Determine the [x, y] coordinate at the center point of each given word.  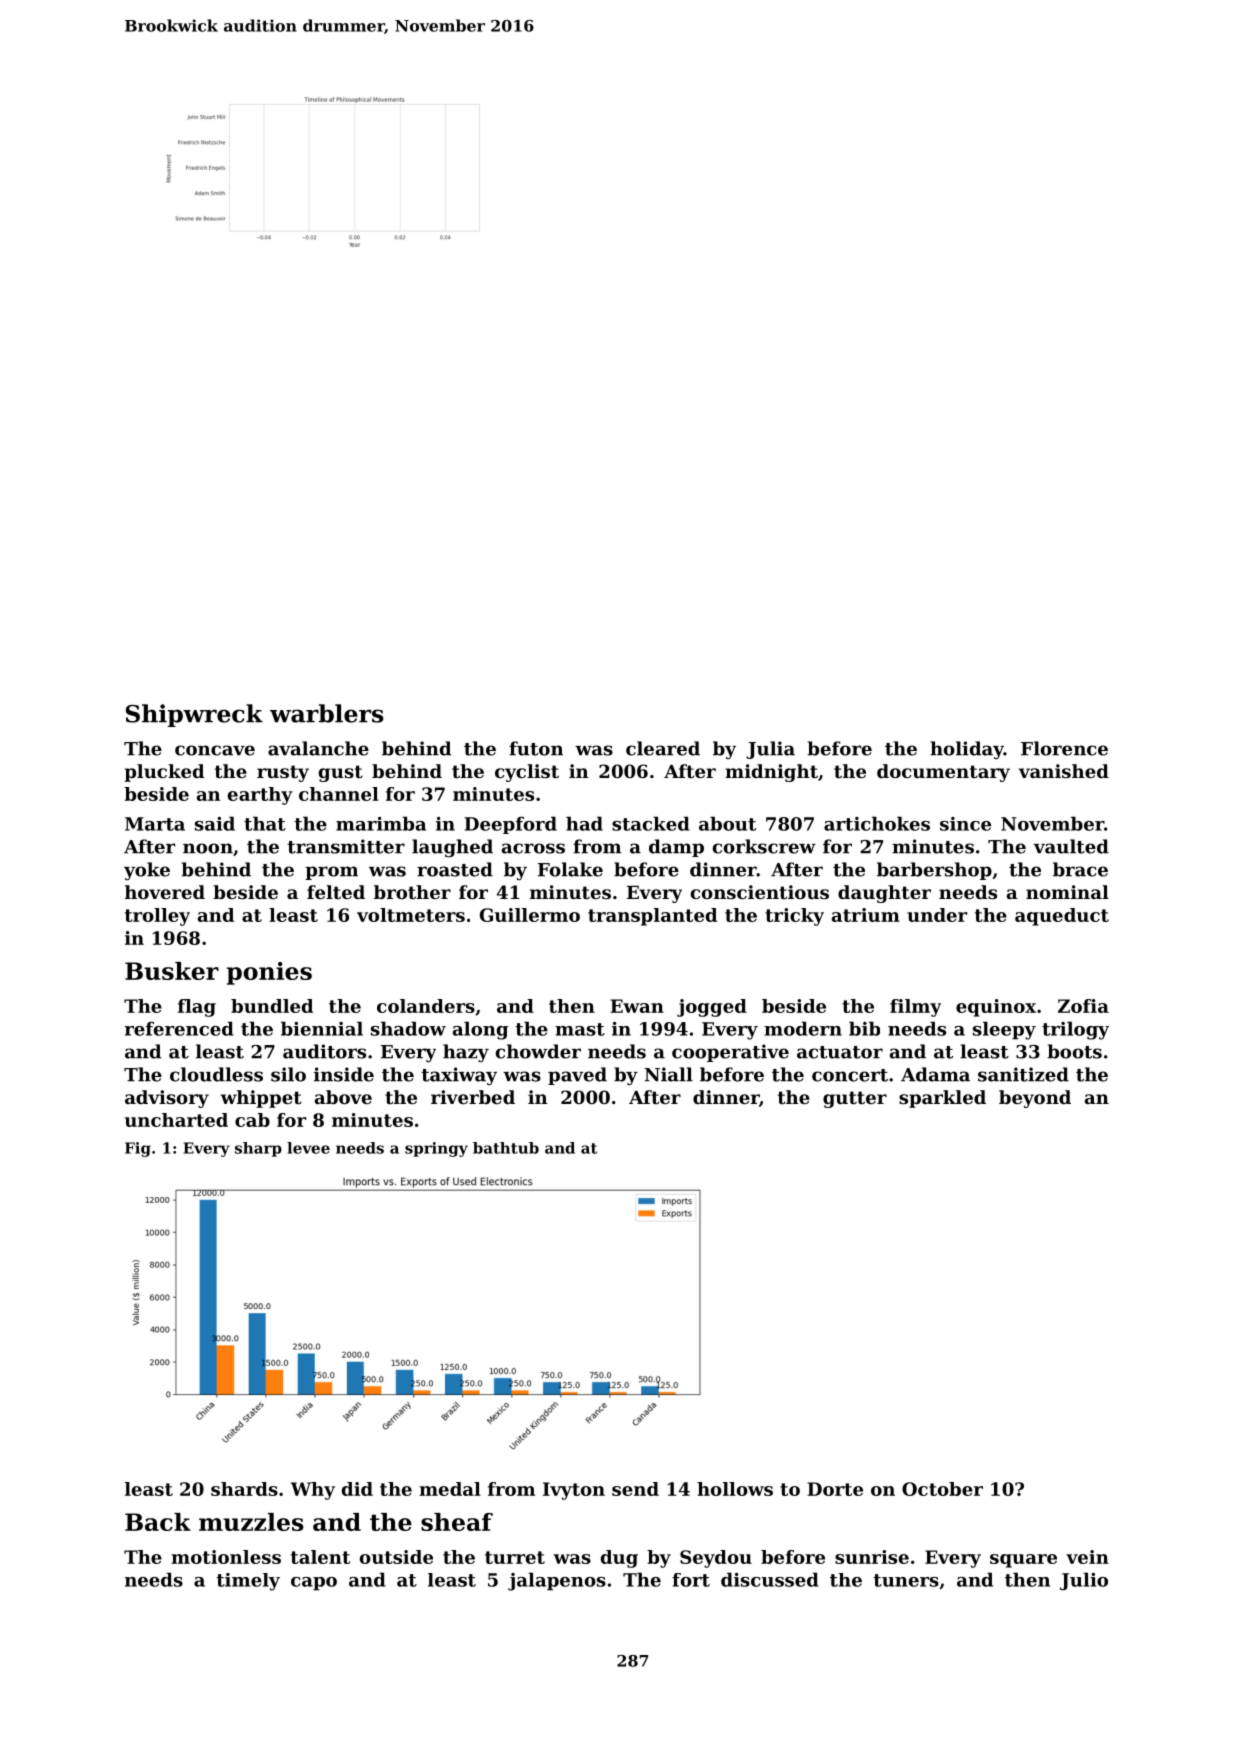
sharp [258, 1149]
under [937, 915]
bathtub [506, 1148]
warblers [327, 713]
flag [197, 1008]
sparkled [942, 1099]
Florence [1064, 748]
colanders [426, 1006]
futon [536, 748]
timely [248, 1582]
